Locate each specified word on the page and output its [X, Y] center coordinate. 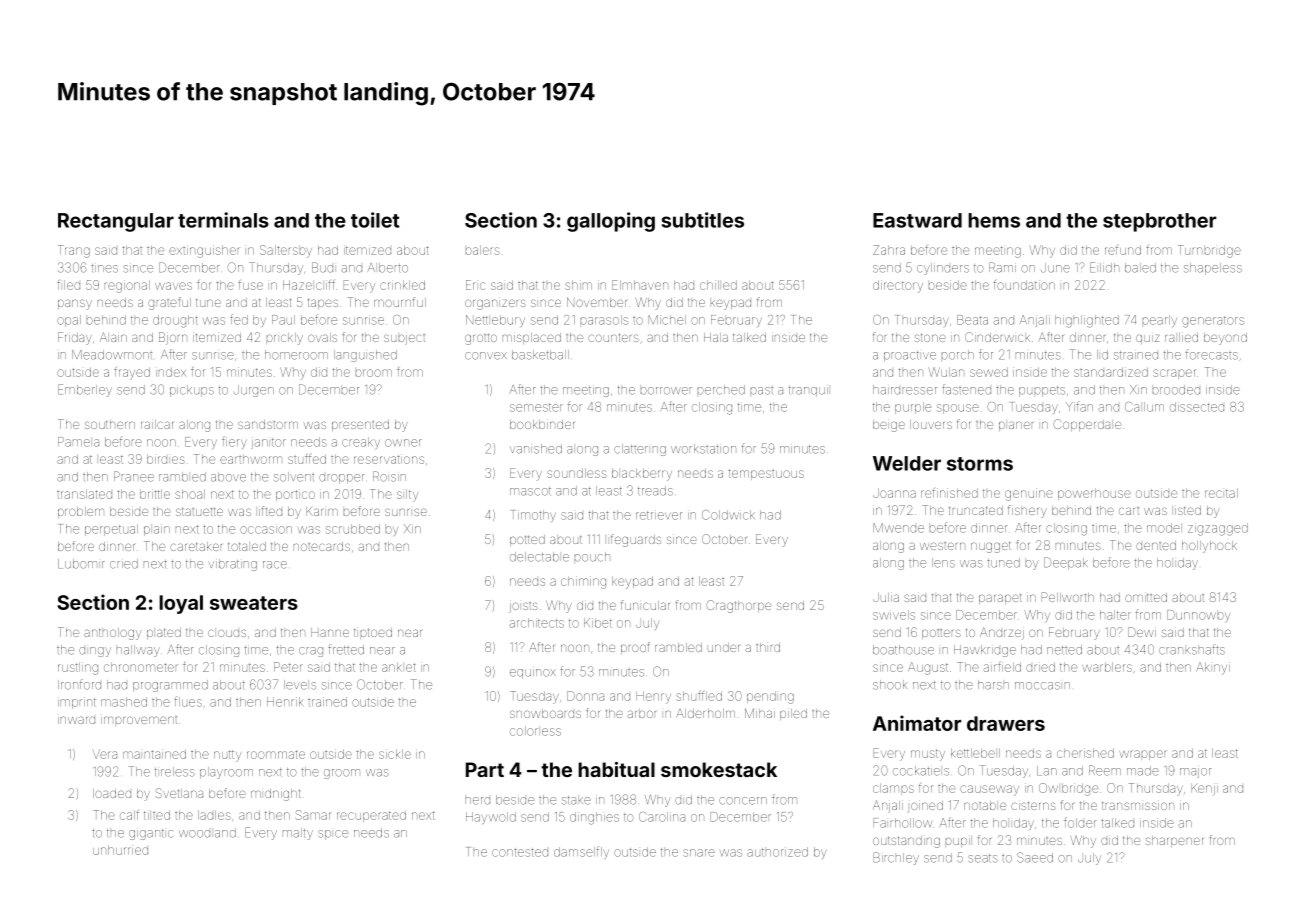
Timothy [534, 516]
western [942, 546]
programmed [170, 686]
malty [298, 834]
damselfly [581, 852]
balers [483, 250]
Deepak [1066, 563]
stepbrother [1159, 222]
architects [536, 623]
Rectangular [116, 222]
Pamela [78, 442]
